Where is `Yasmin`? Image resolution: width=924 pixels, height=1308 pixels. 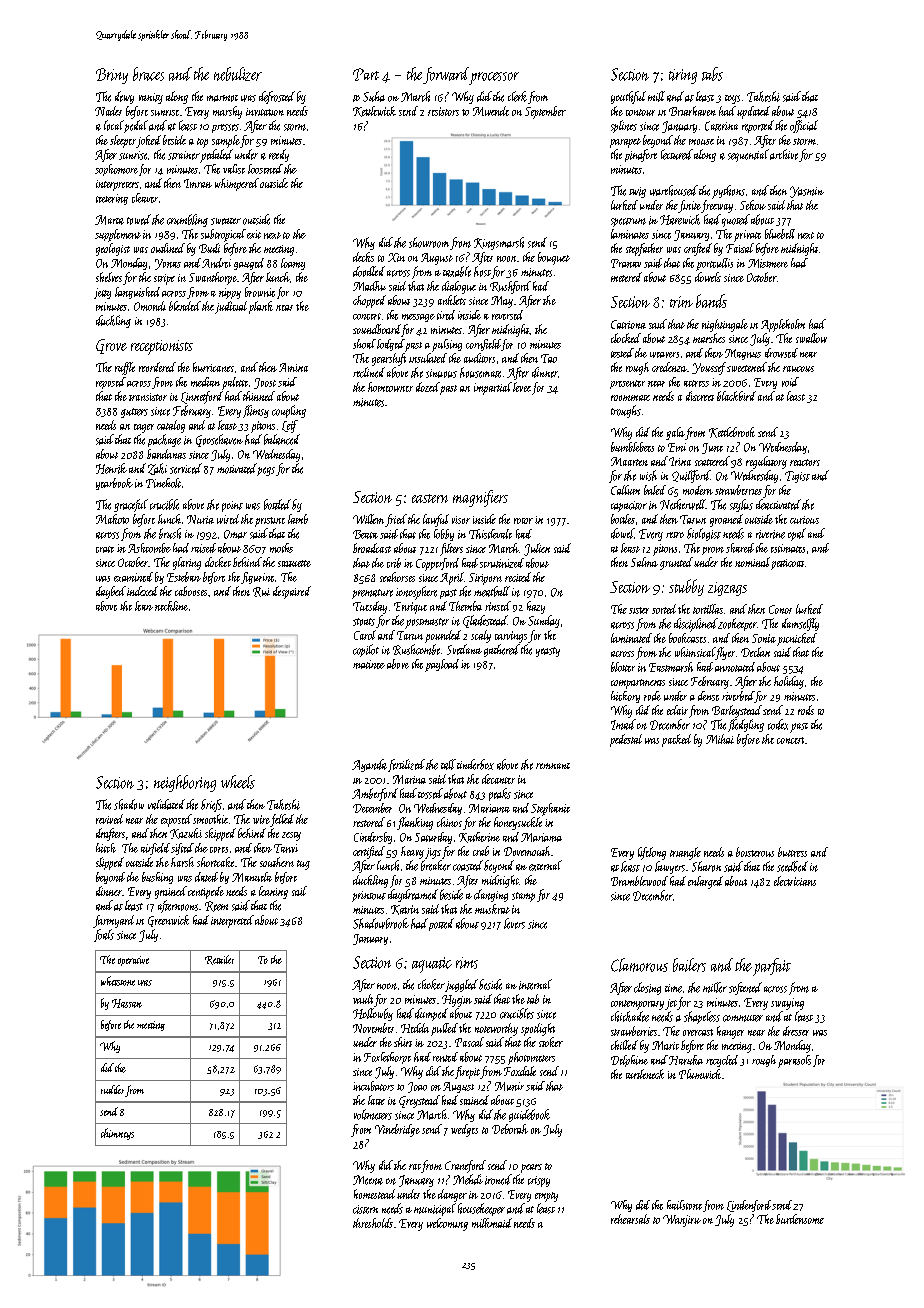 Yasmin is located at coordinates (807, 192).
